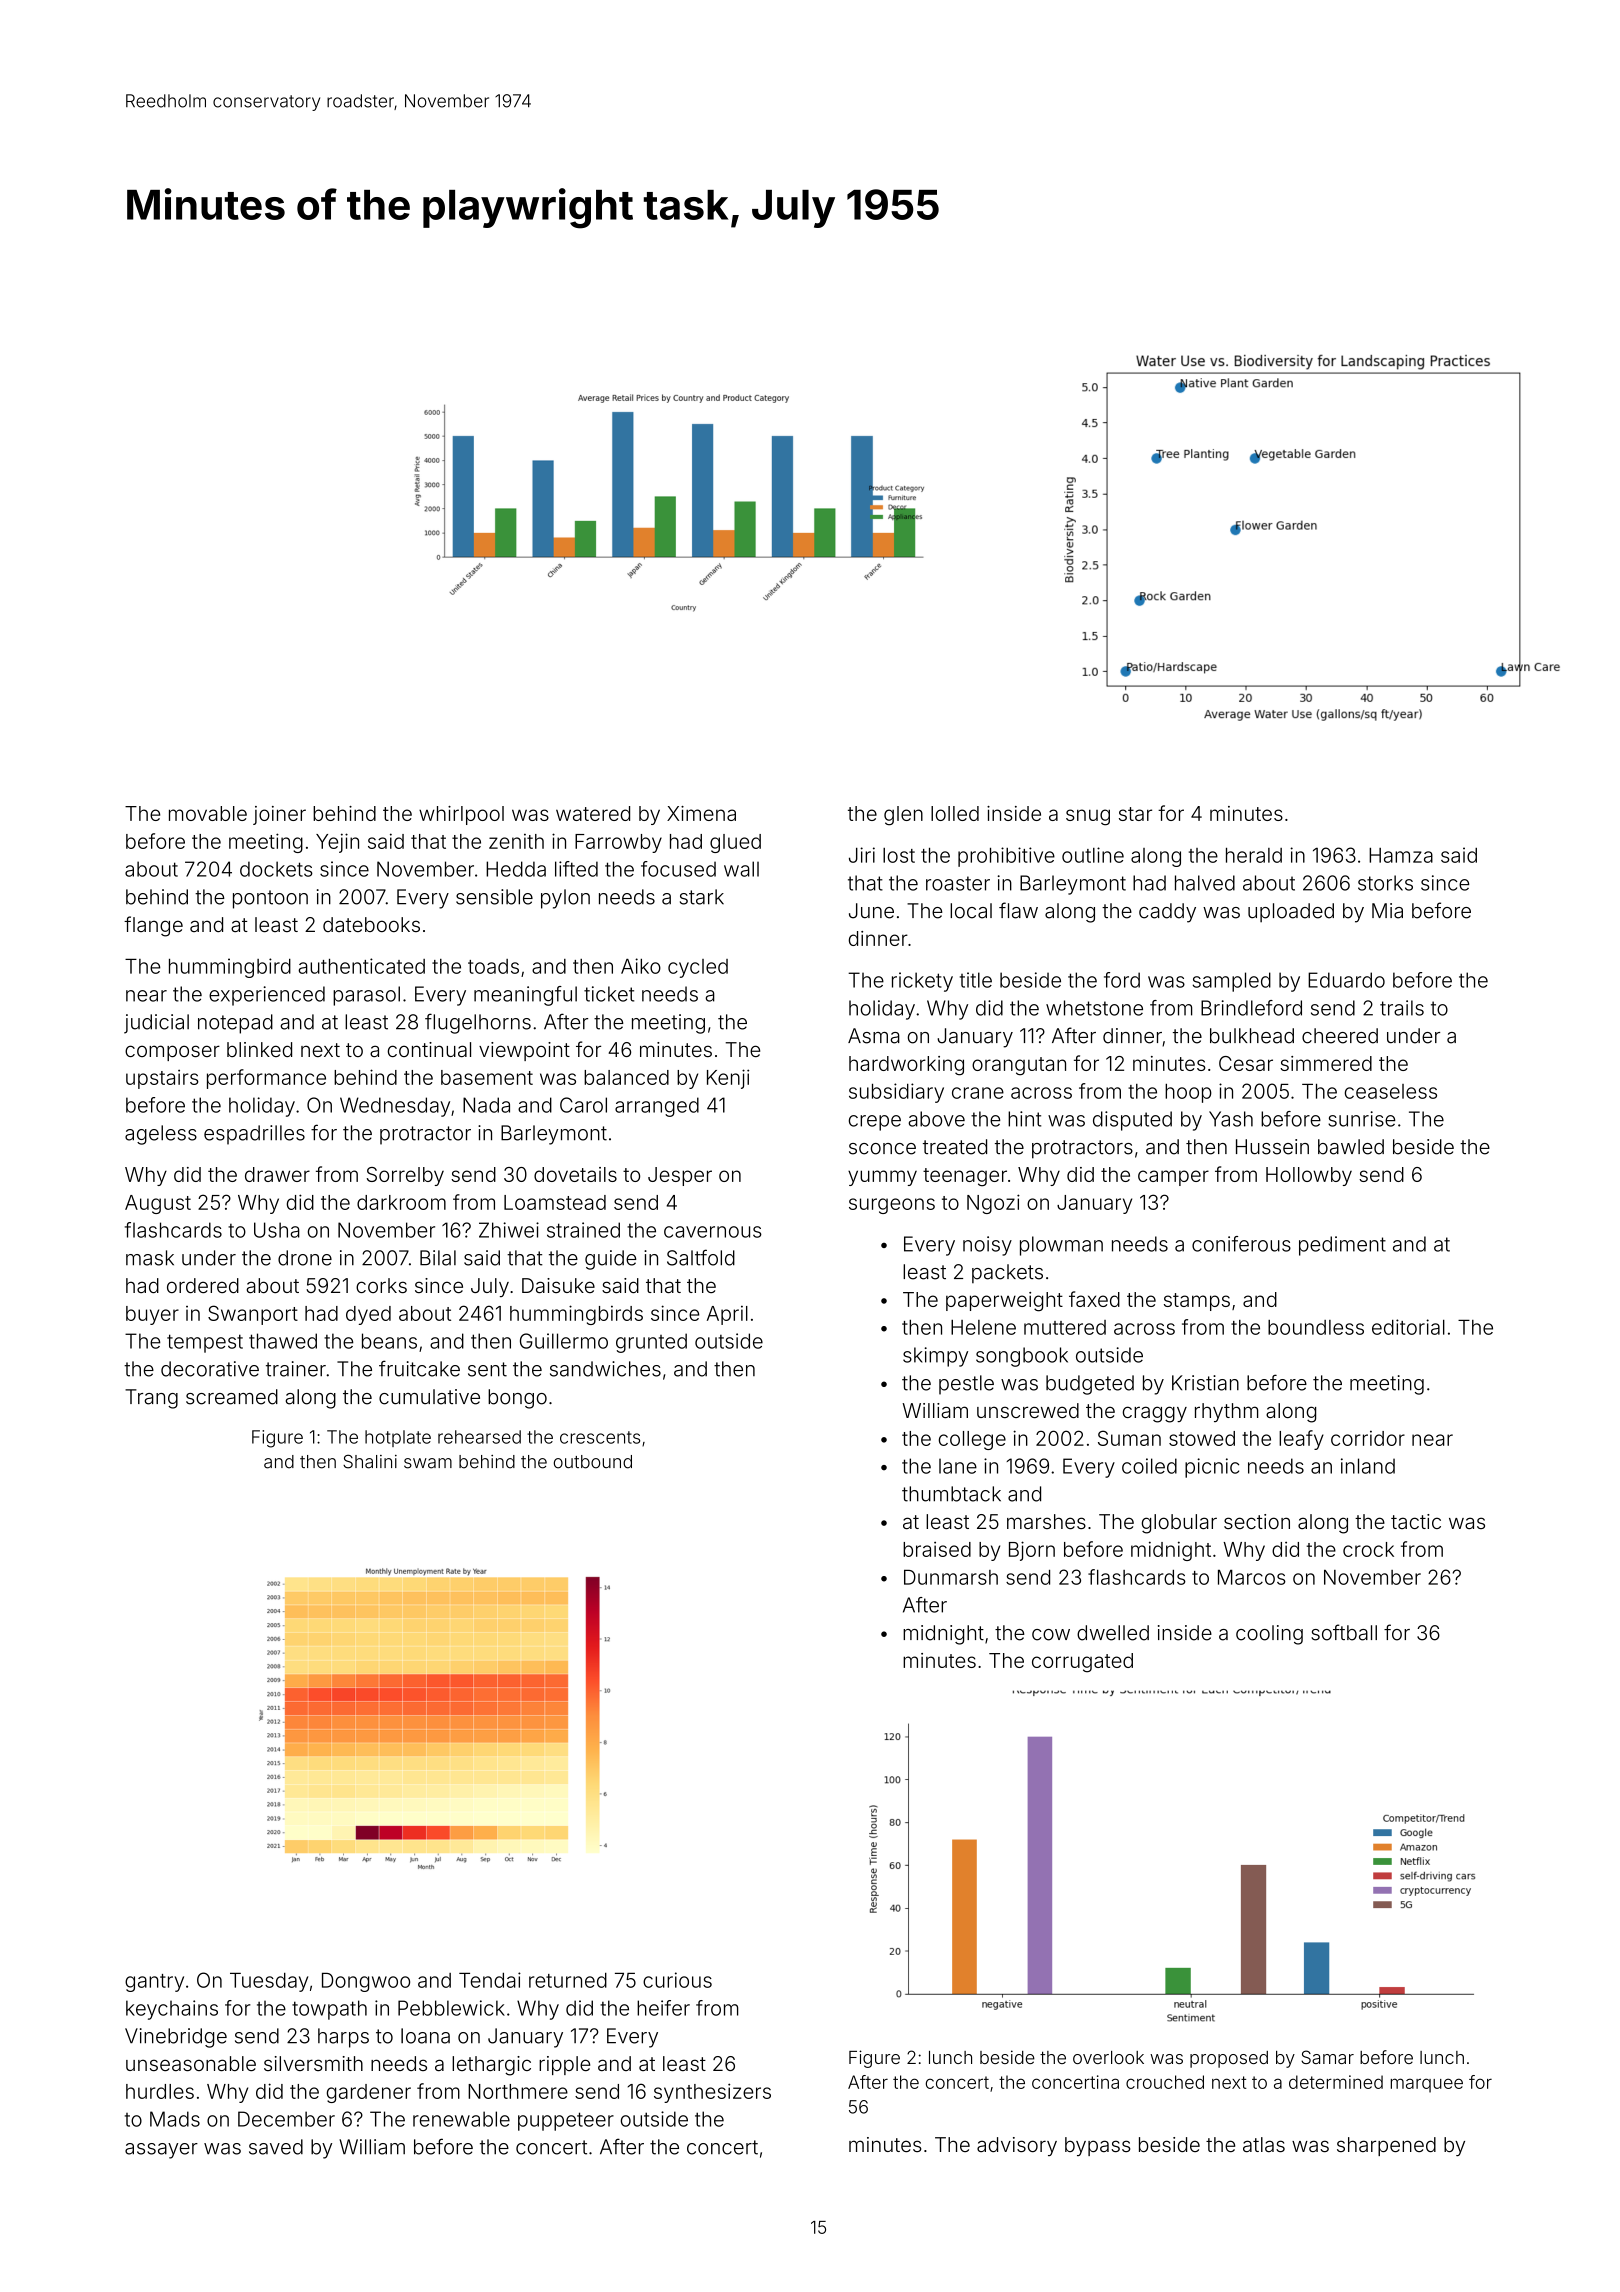 The height and width of the page is (2292, 1620). What do you see at coordinates (958, 1466) in the page?
I see `lane` at bounding box center [958, 1466].
